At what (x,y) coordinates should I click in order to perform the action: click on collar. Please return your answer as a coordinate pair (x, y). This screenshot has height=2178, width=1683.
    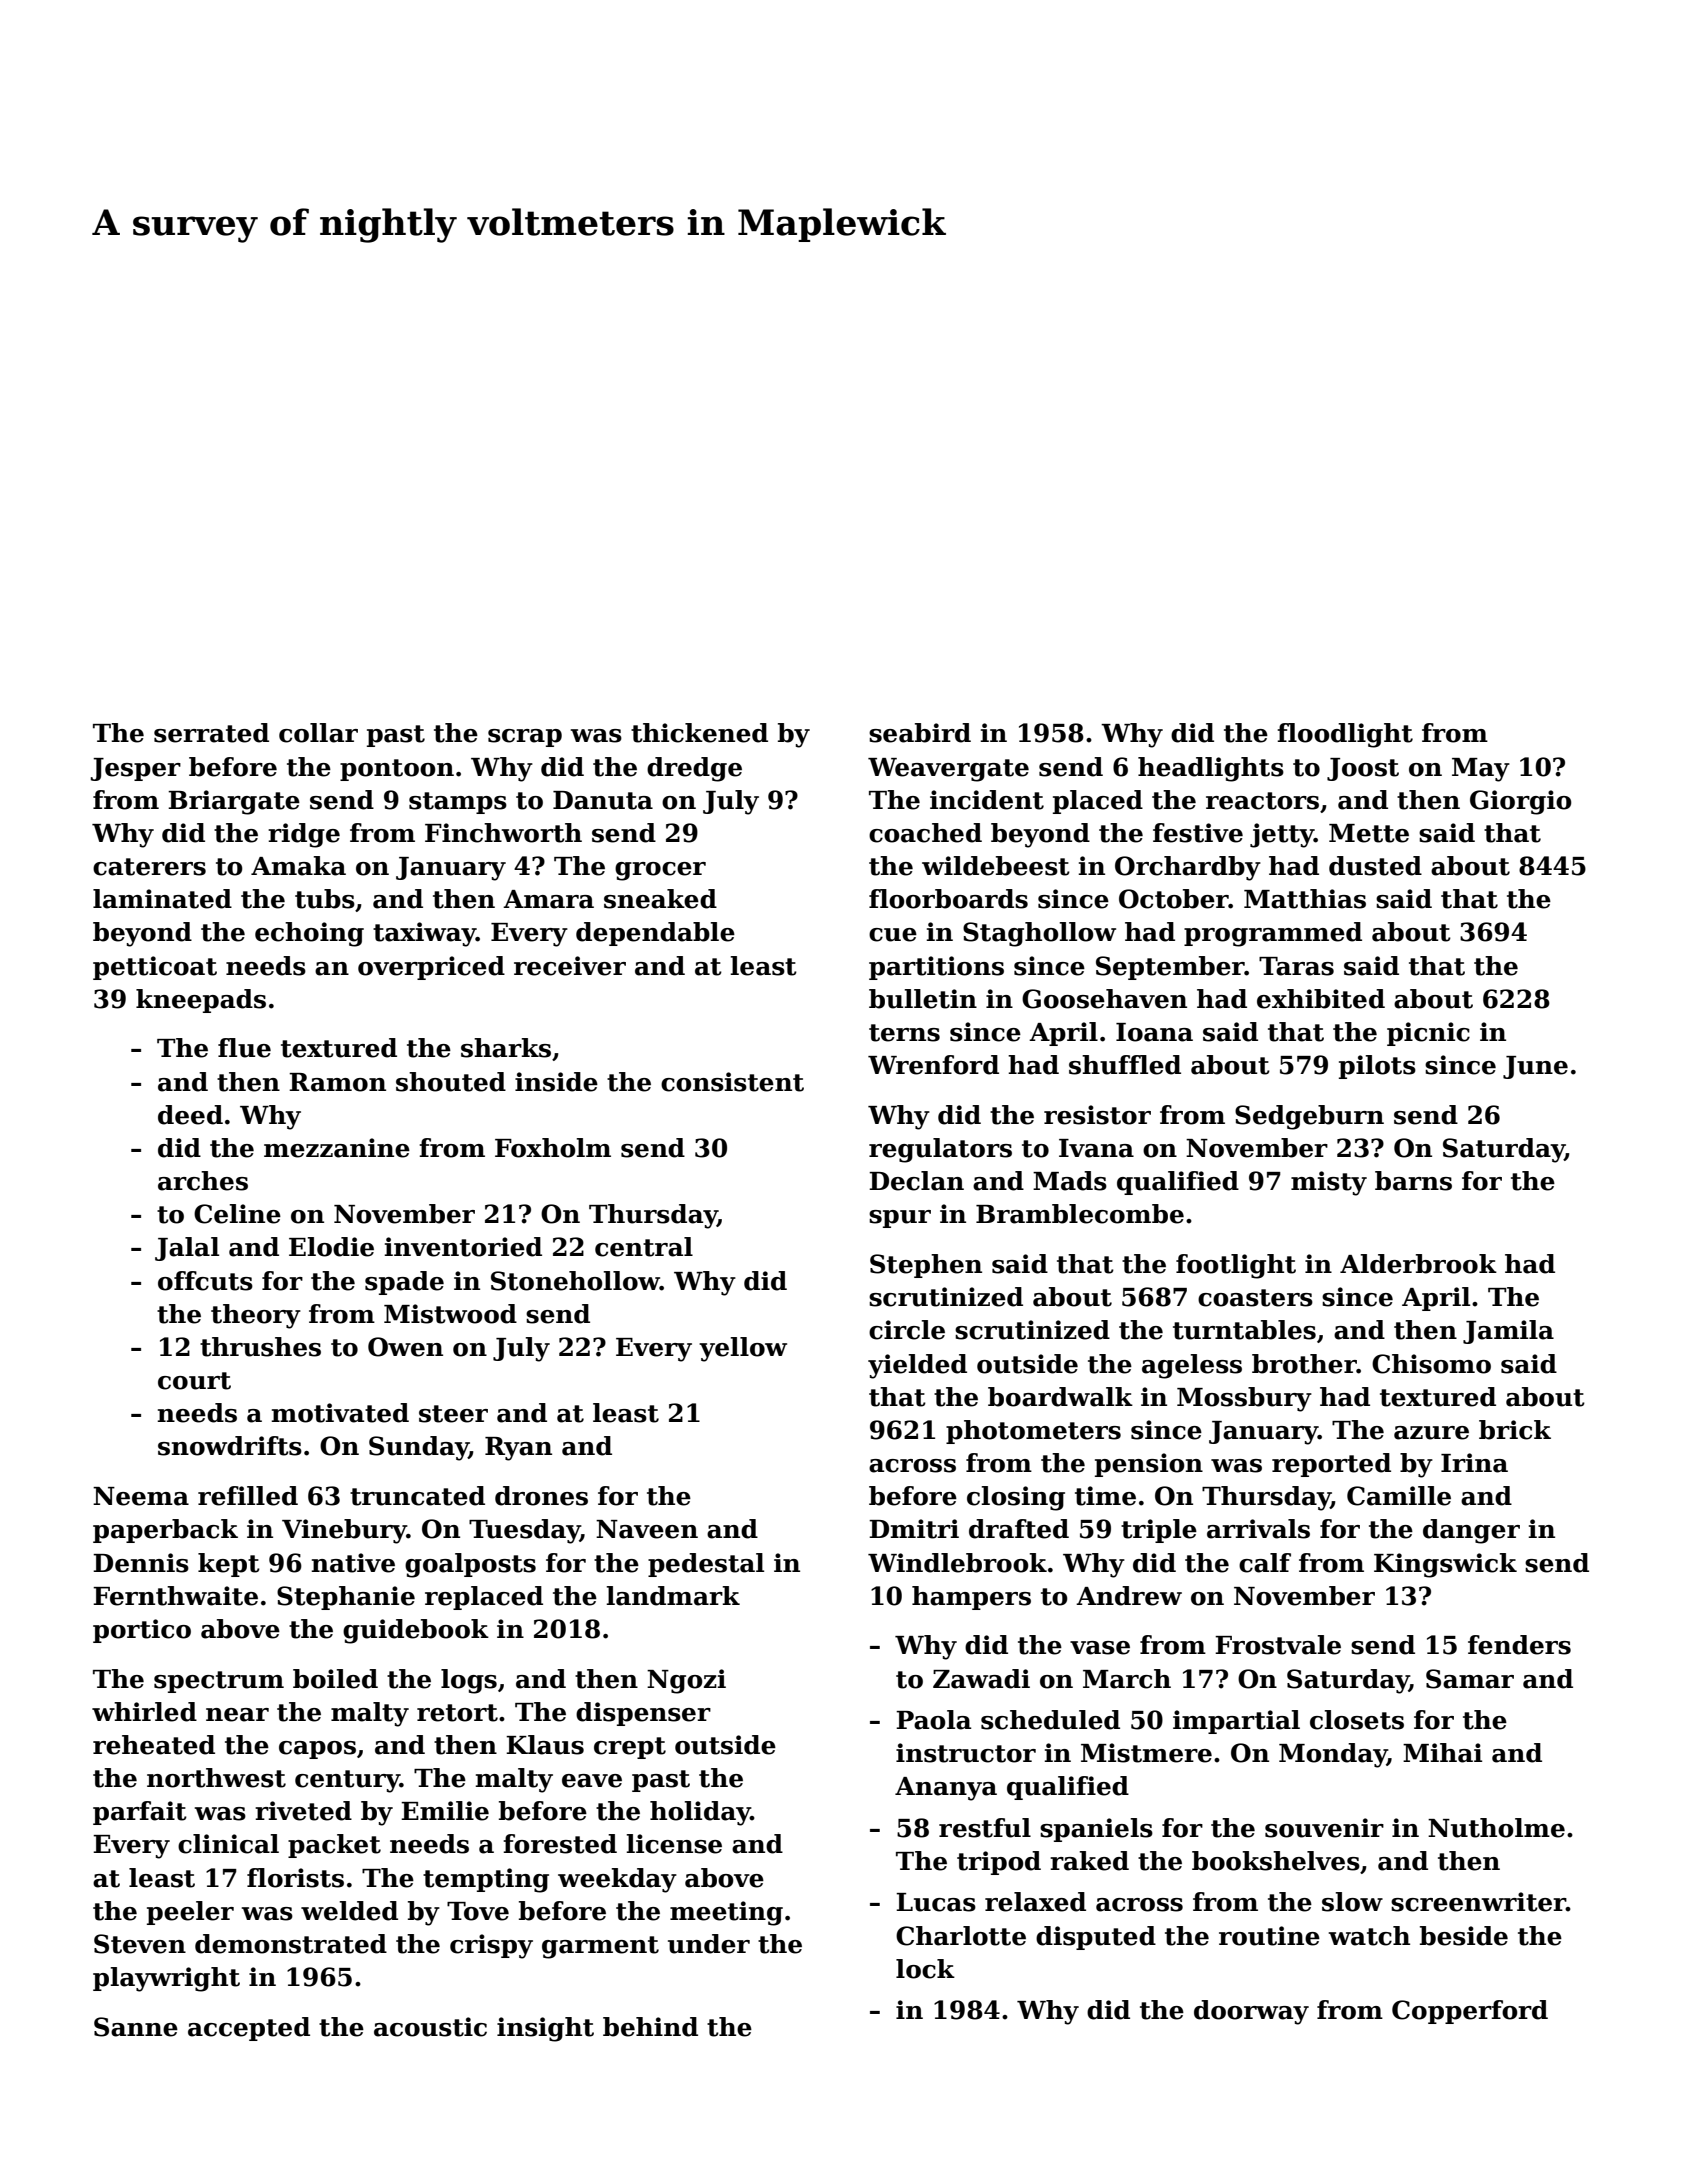
    Looking at the image, I should click on (318, 733).
